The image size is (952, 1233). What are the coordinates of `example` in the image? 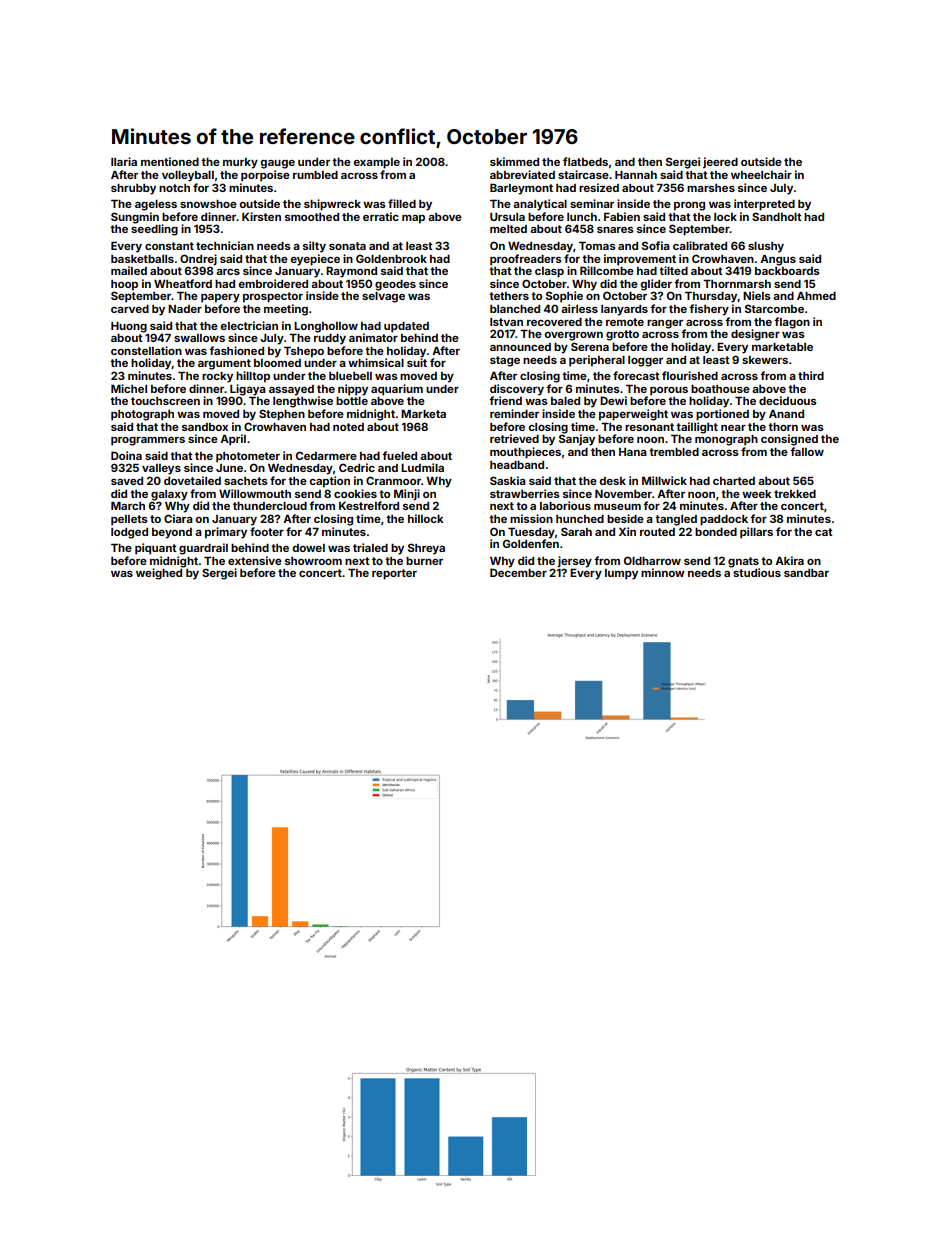 It's located at (376, 163).
